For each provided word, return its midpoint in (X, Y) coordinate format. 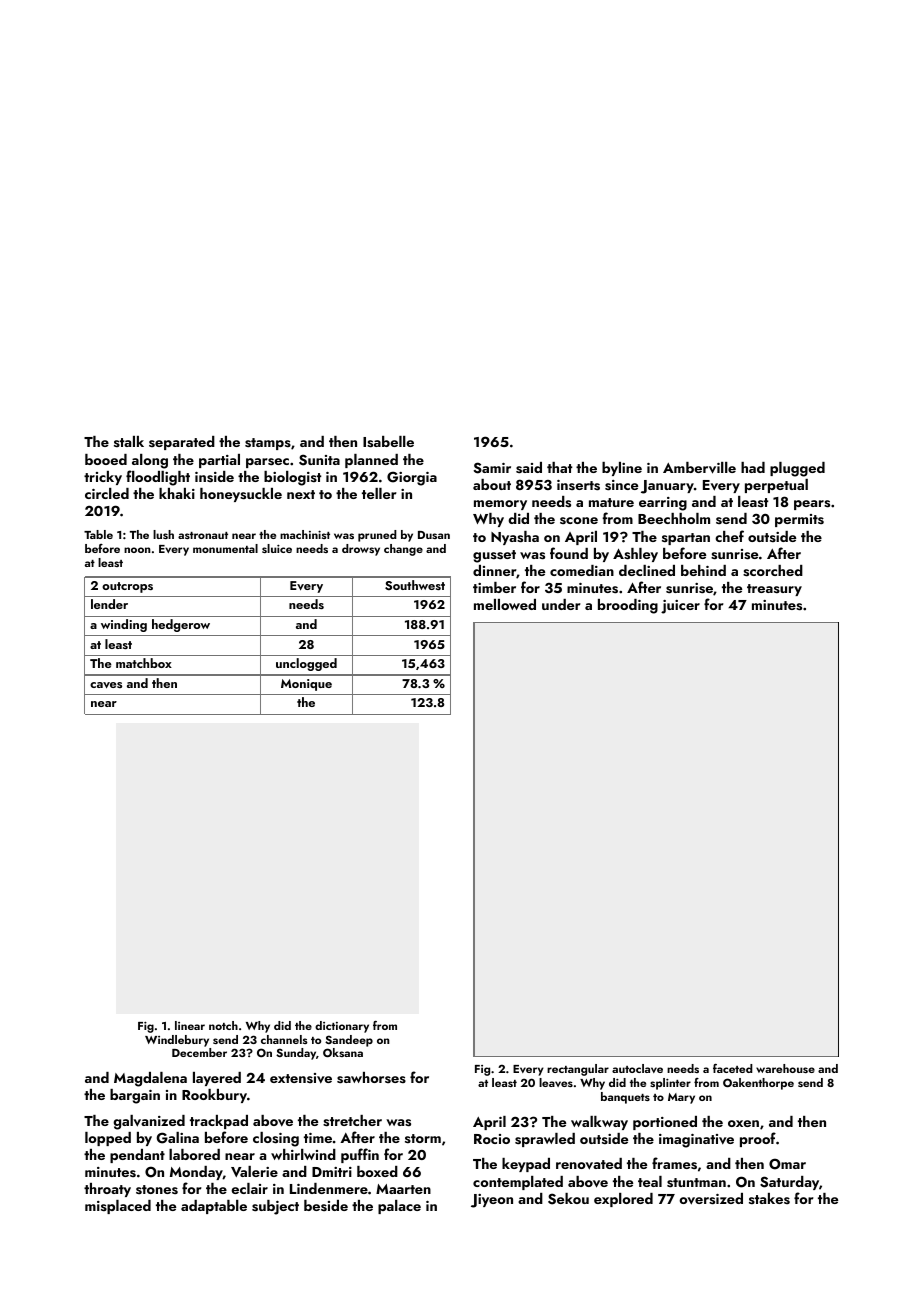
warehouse (785, 1068)
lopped (108, 1139)
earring (663, 504)
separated (182, 443)
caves (106, 685)
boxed (377, 1171)
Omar (787, 1164)
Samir (492, 468)
